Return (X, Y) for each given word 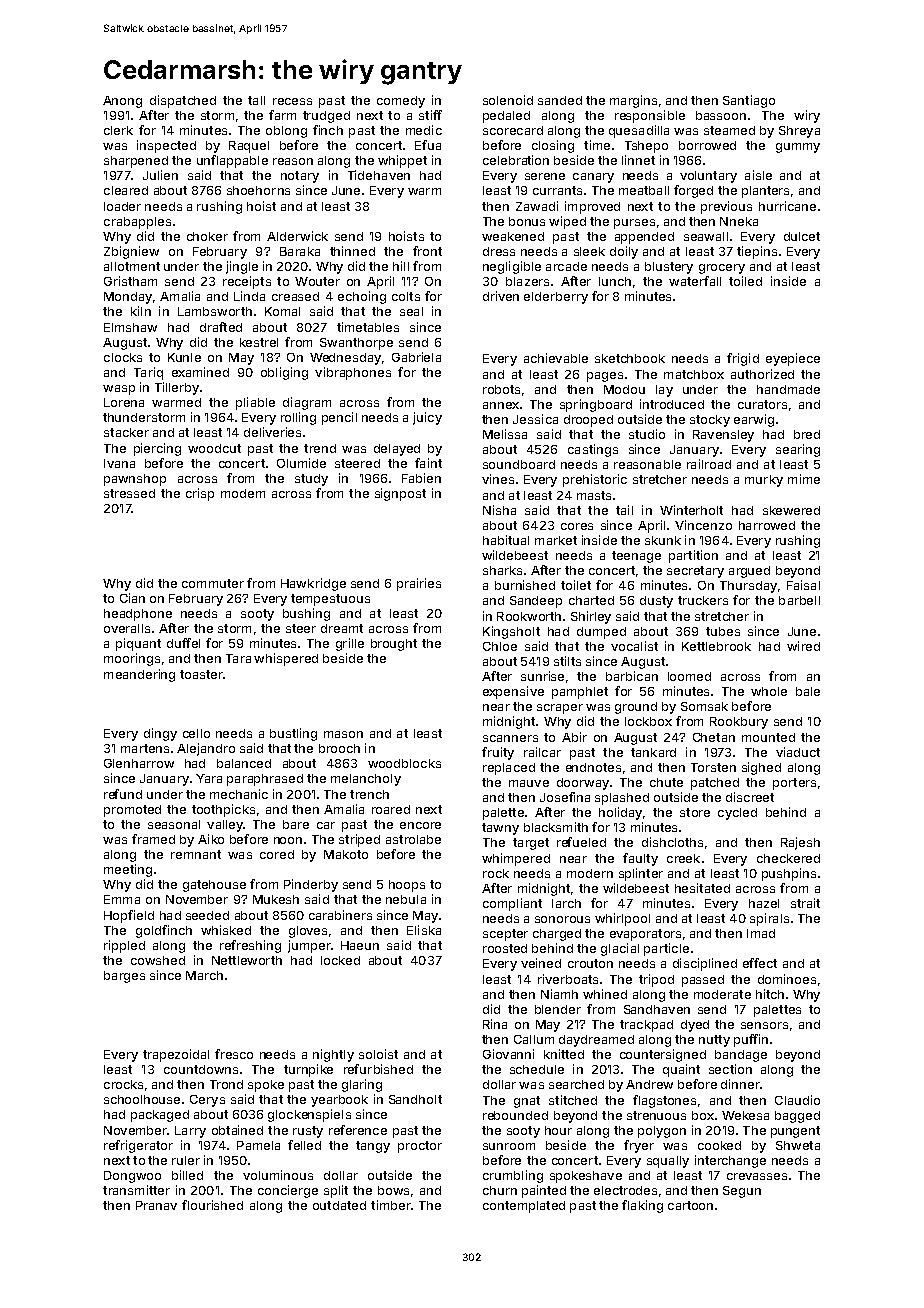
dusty (656, 602)
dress (499, 251)
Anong (122, 102)
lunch (615, 281)
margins (633, 101)
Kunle (184, 357)
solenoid (508, 100)
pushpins (789, 874)
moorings (132, 659)
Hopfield (129, 916)
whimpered (516, 859)
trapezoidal (176, 1055)
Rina (495, 1024)
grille (350, 644)
